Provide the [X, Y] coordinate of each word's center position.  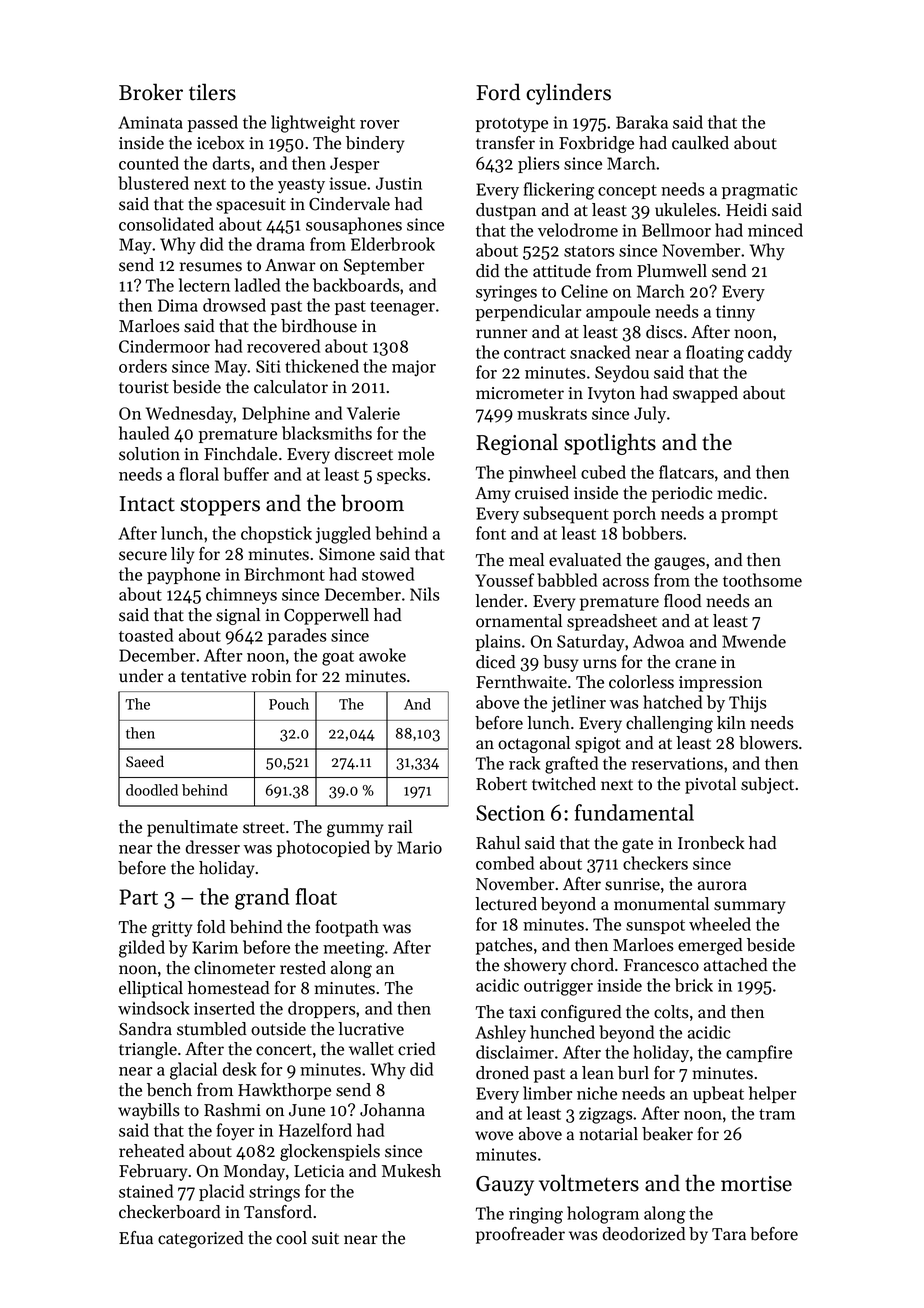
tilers [212, 92]
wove [494, 1136]
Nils [425, 594]
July [650, 415]
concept [627, 192]
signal [238, 616]
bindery [375, 144]
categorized [201, 1239]
